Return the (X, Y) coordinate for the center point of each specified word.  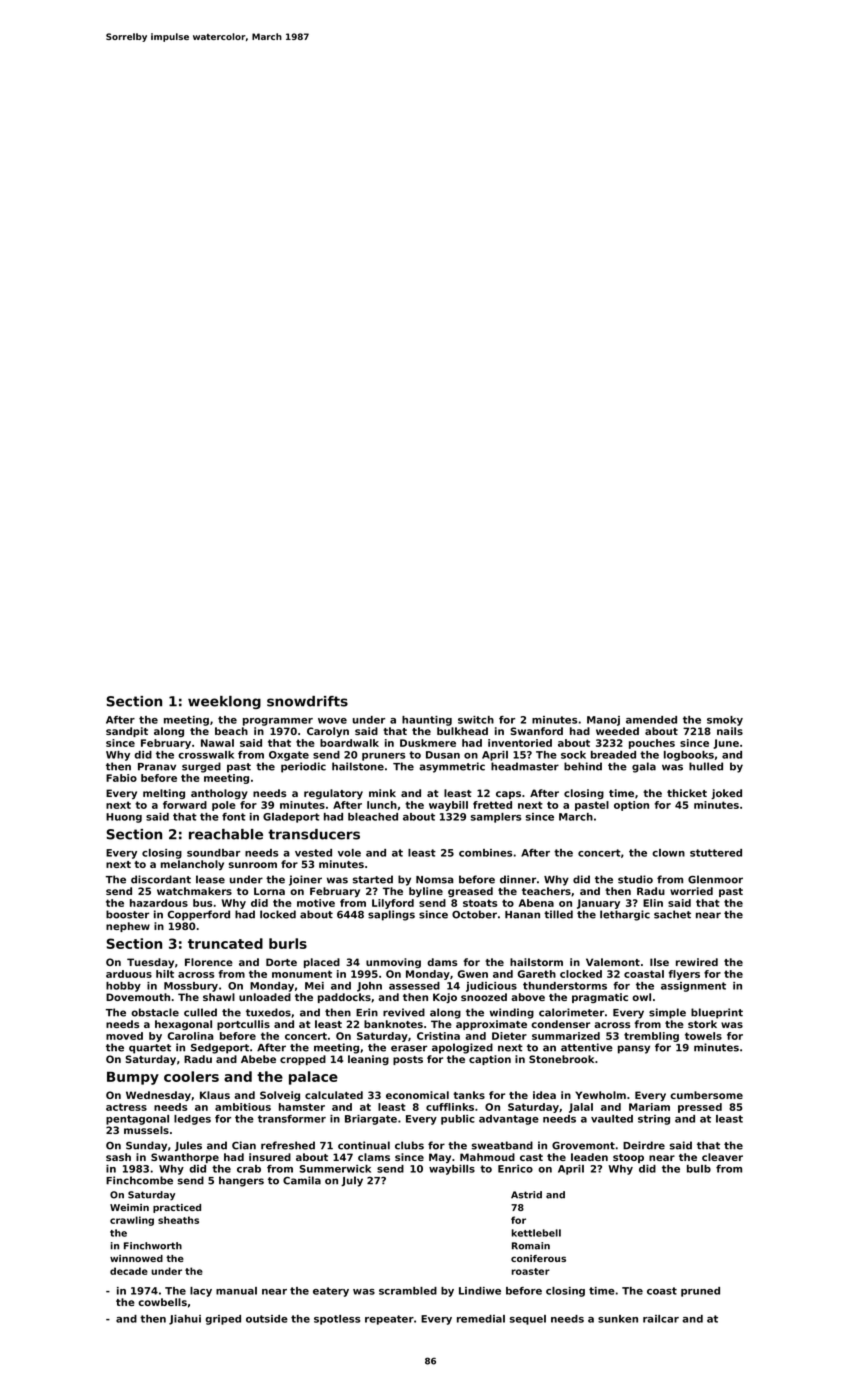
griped (223, 1320)
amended (651, 720)
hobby (123, 987)
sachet (672, 914)
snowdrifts (307, 701)
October (474, 914)
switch (476, 720)
